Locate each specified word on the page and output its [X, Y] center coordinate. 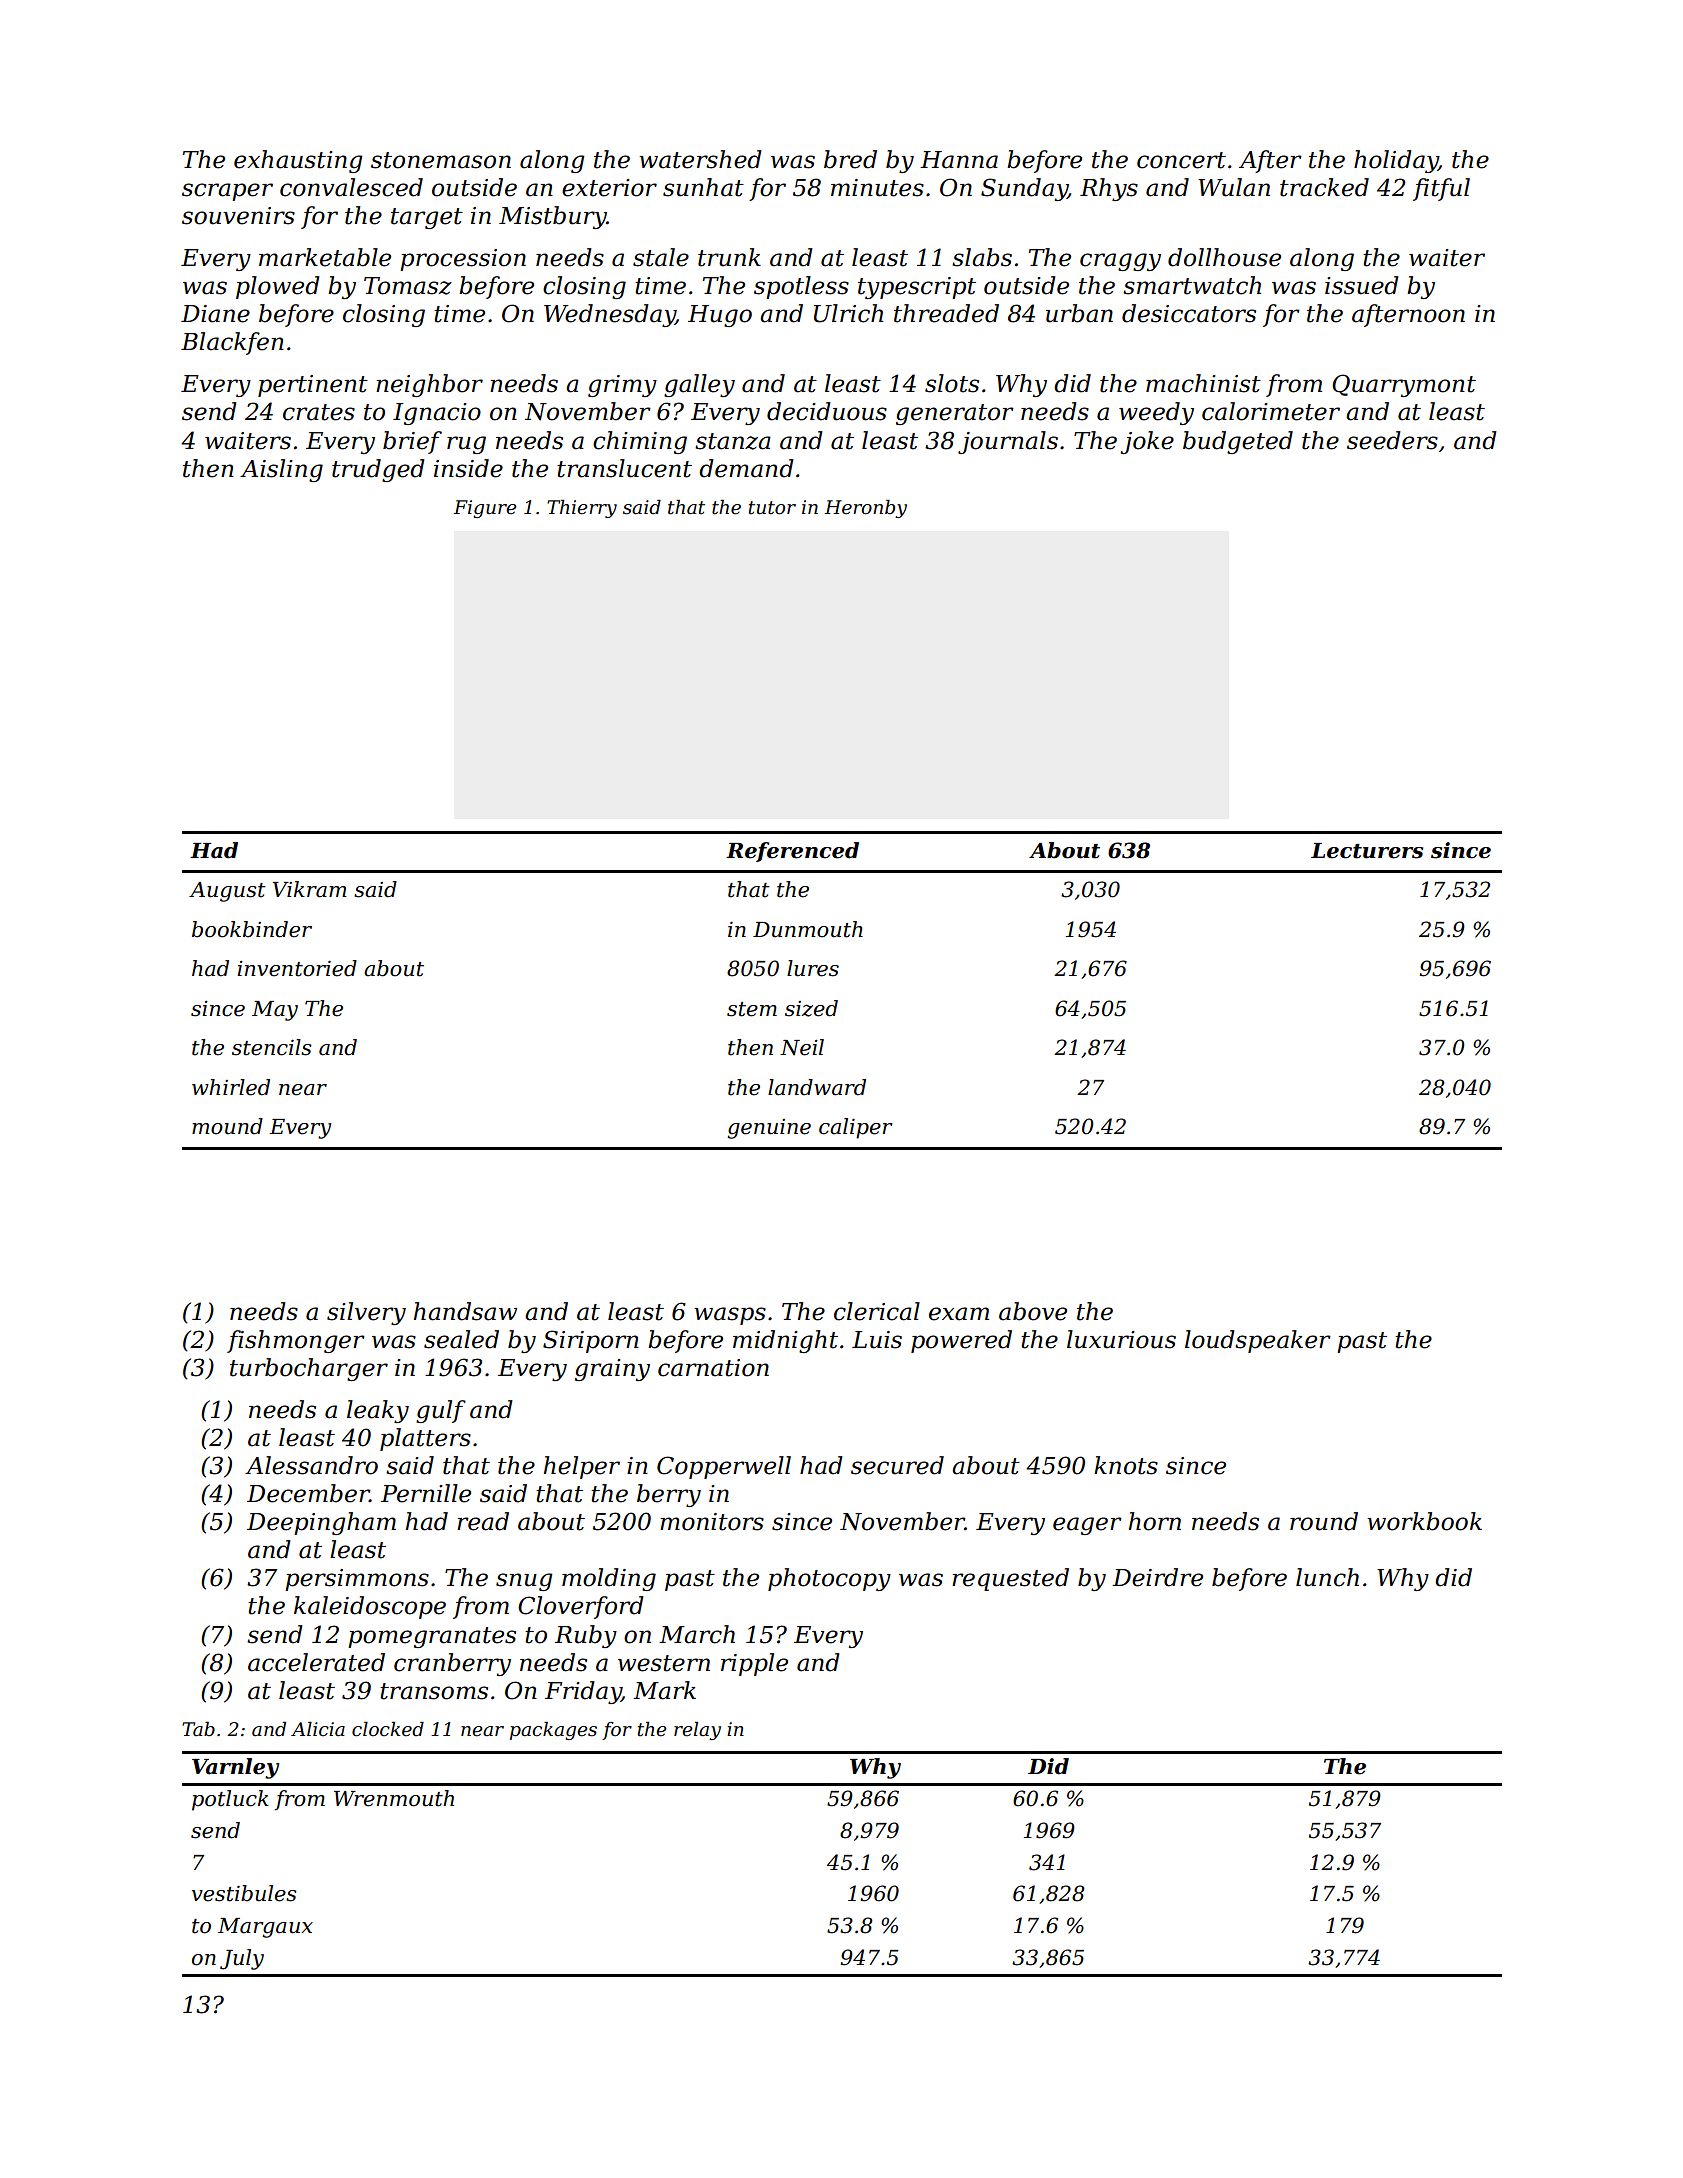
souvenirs [238, 216]
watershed [700, 159]
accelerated [316, 1662]
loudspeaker [1258, 1341]
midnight [785, 1341]
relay [697, 1731]
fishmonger [296, 1341]
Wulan [1234, 187]
